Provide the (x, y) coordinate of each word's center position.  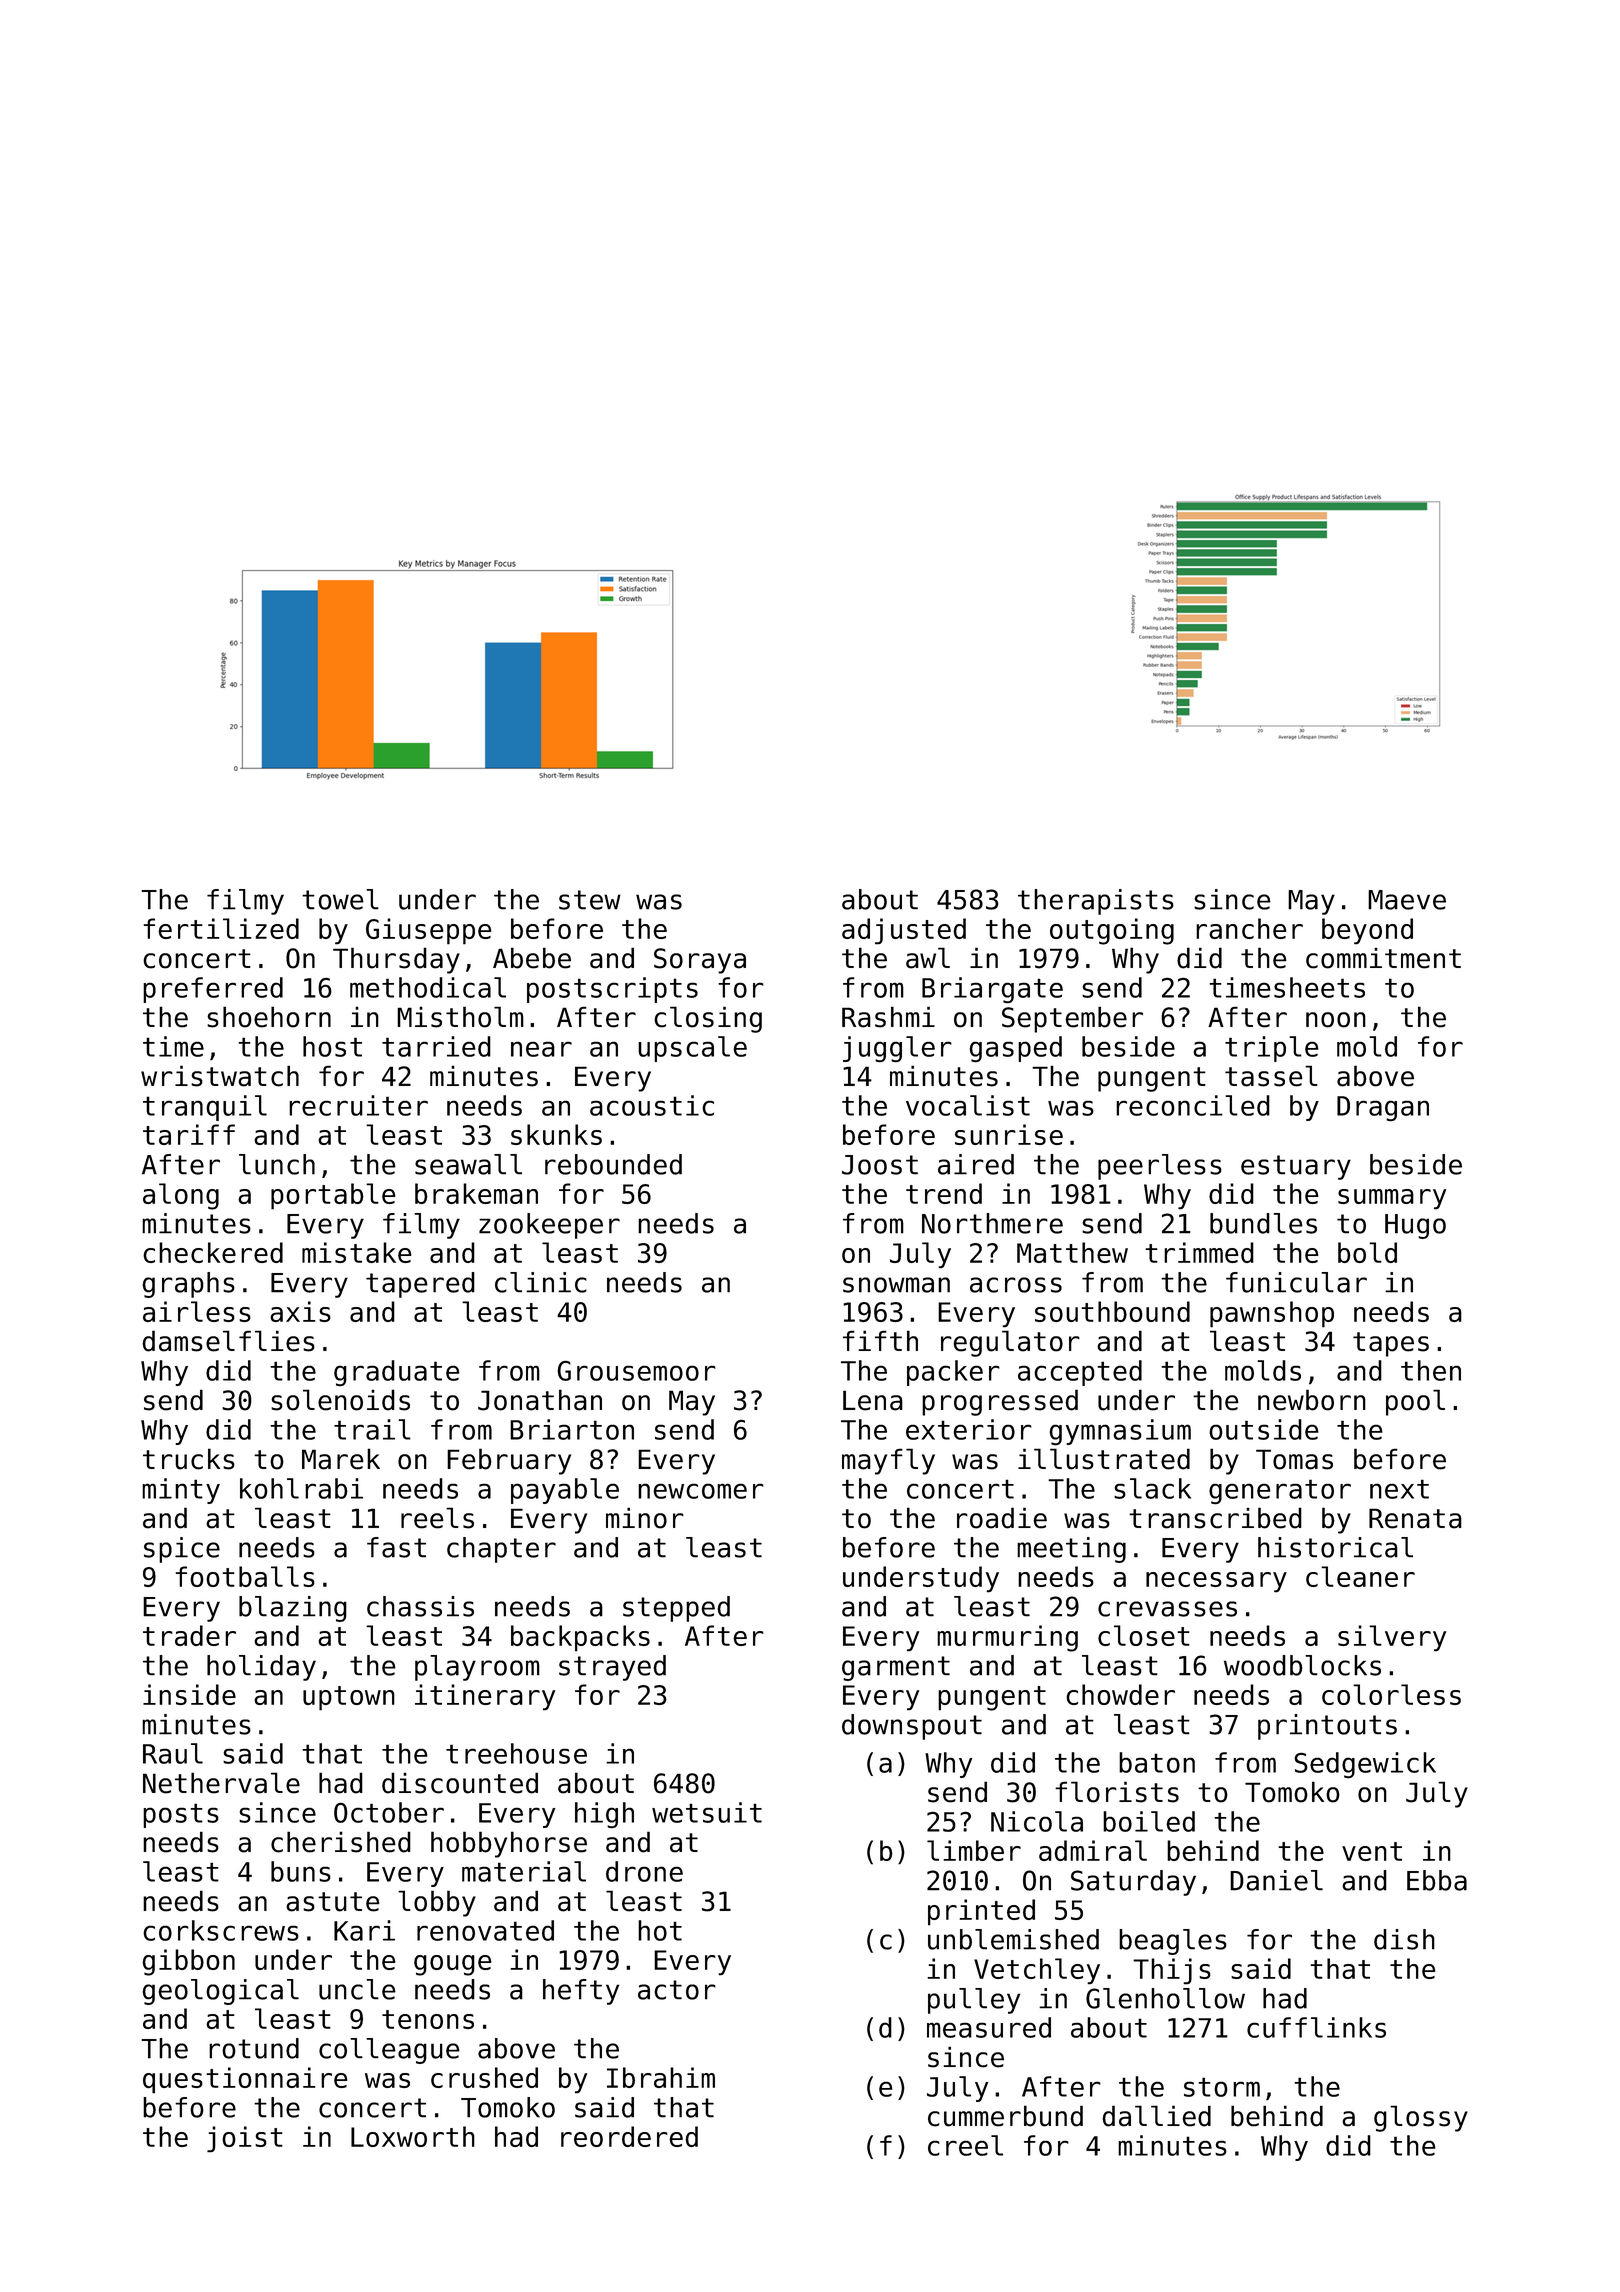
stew (590, 900)
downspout (912, 1727)
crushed (484, 2077)
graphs (189, 1285)
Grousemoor (636, 1370)
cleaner (1360, 1576)
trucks (189, 1459)
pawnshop (1272, 1314)
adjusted (904, 931)
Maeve (1407, 900)
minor (645, 1518)
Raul (173, 1753)
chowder (1120, 1694)
